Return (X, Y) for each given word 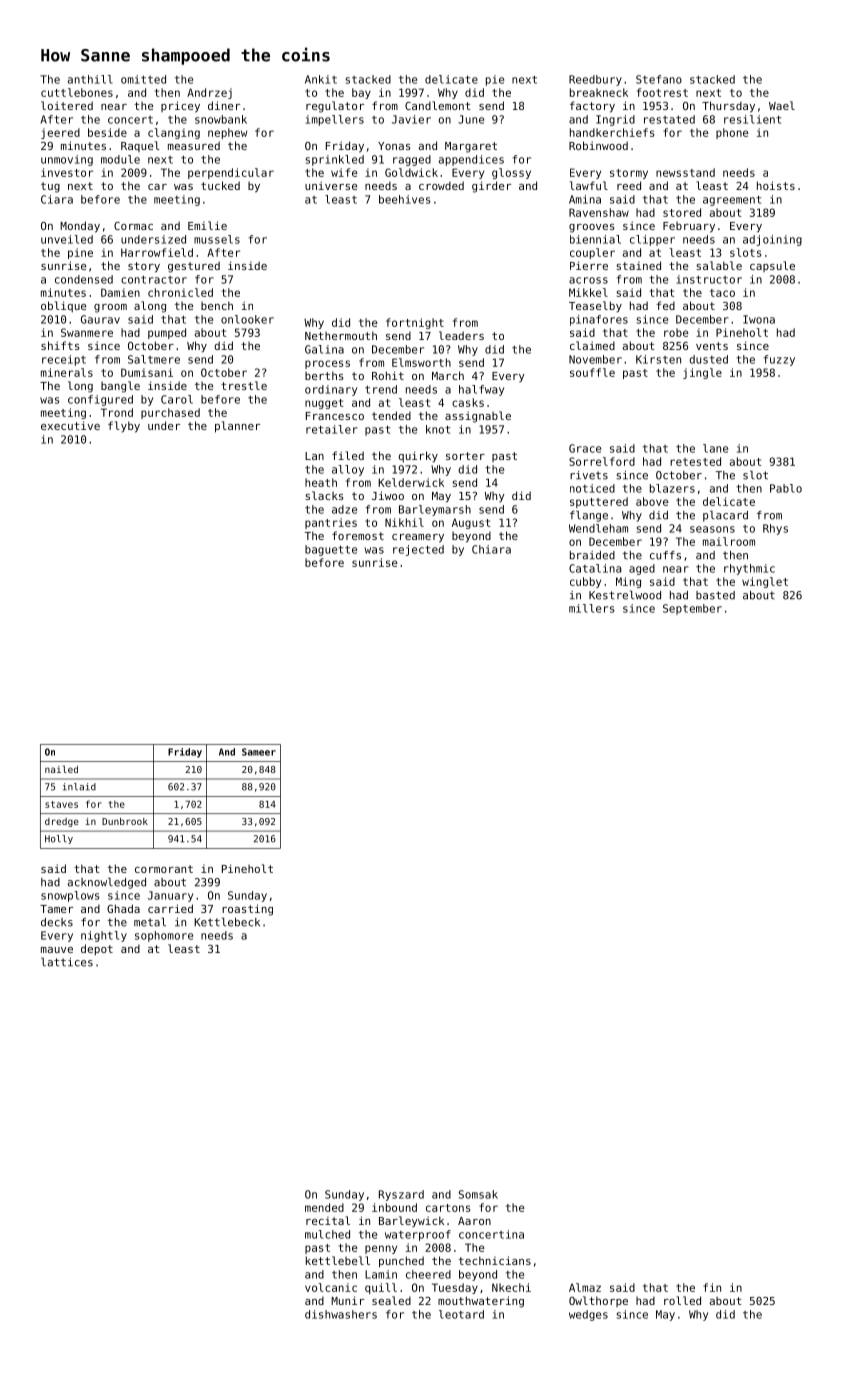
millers (592, 608)
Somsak (478, 1194)
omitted (143, 79)
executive (70, 425)
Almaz (585, 1287)
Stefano (659, 79)
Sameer (259, 752)
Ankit (321, 79)
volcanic (331, 1287)
